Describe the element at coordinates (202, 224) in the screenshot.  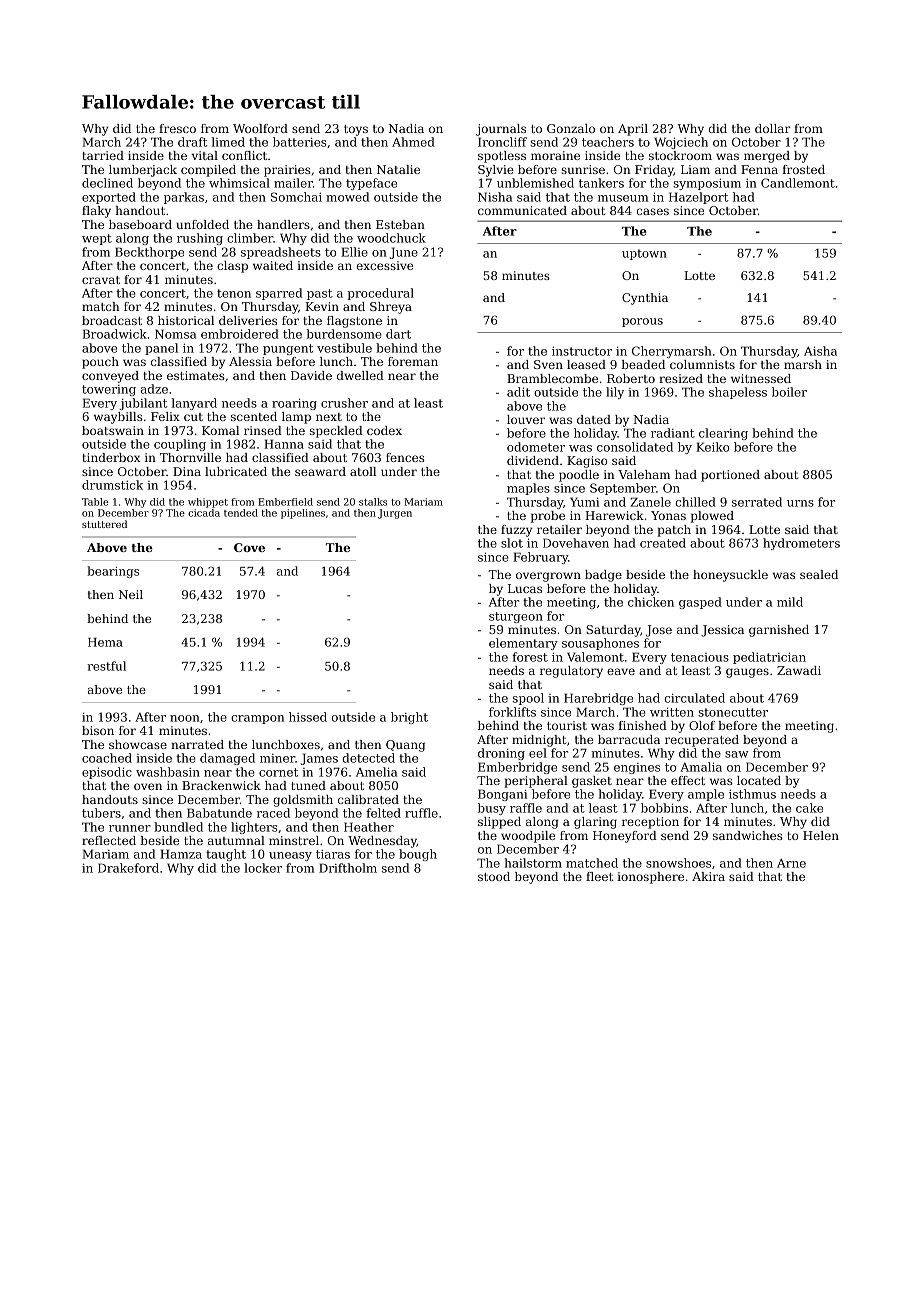
I see `unfolded` at that location.
